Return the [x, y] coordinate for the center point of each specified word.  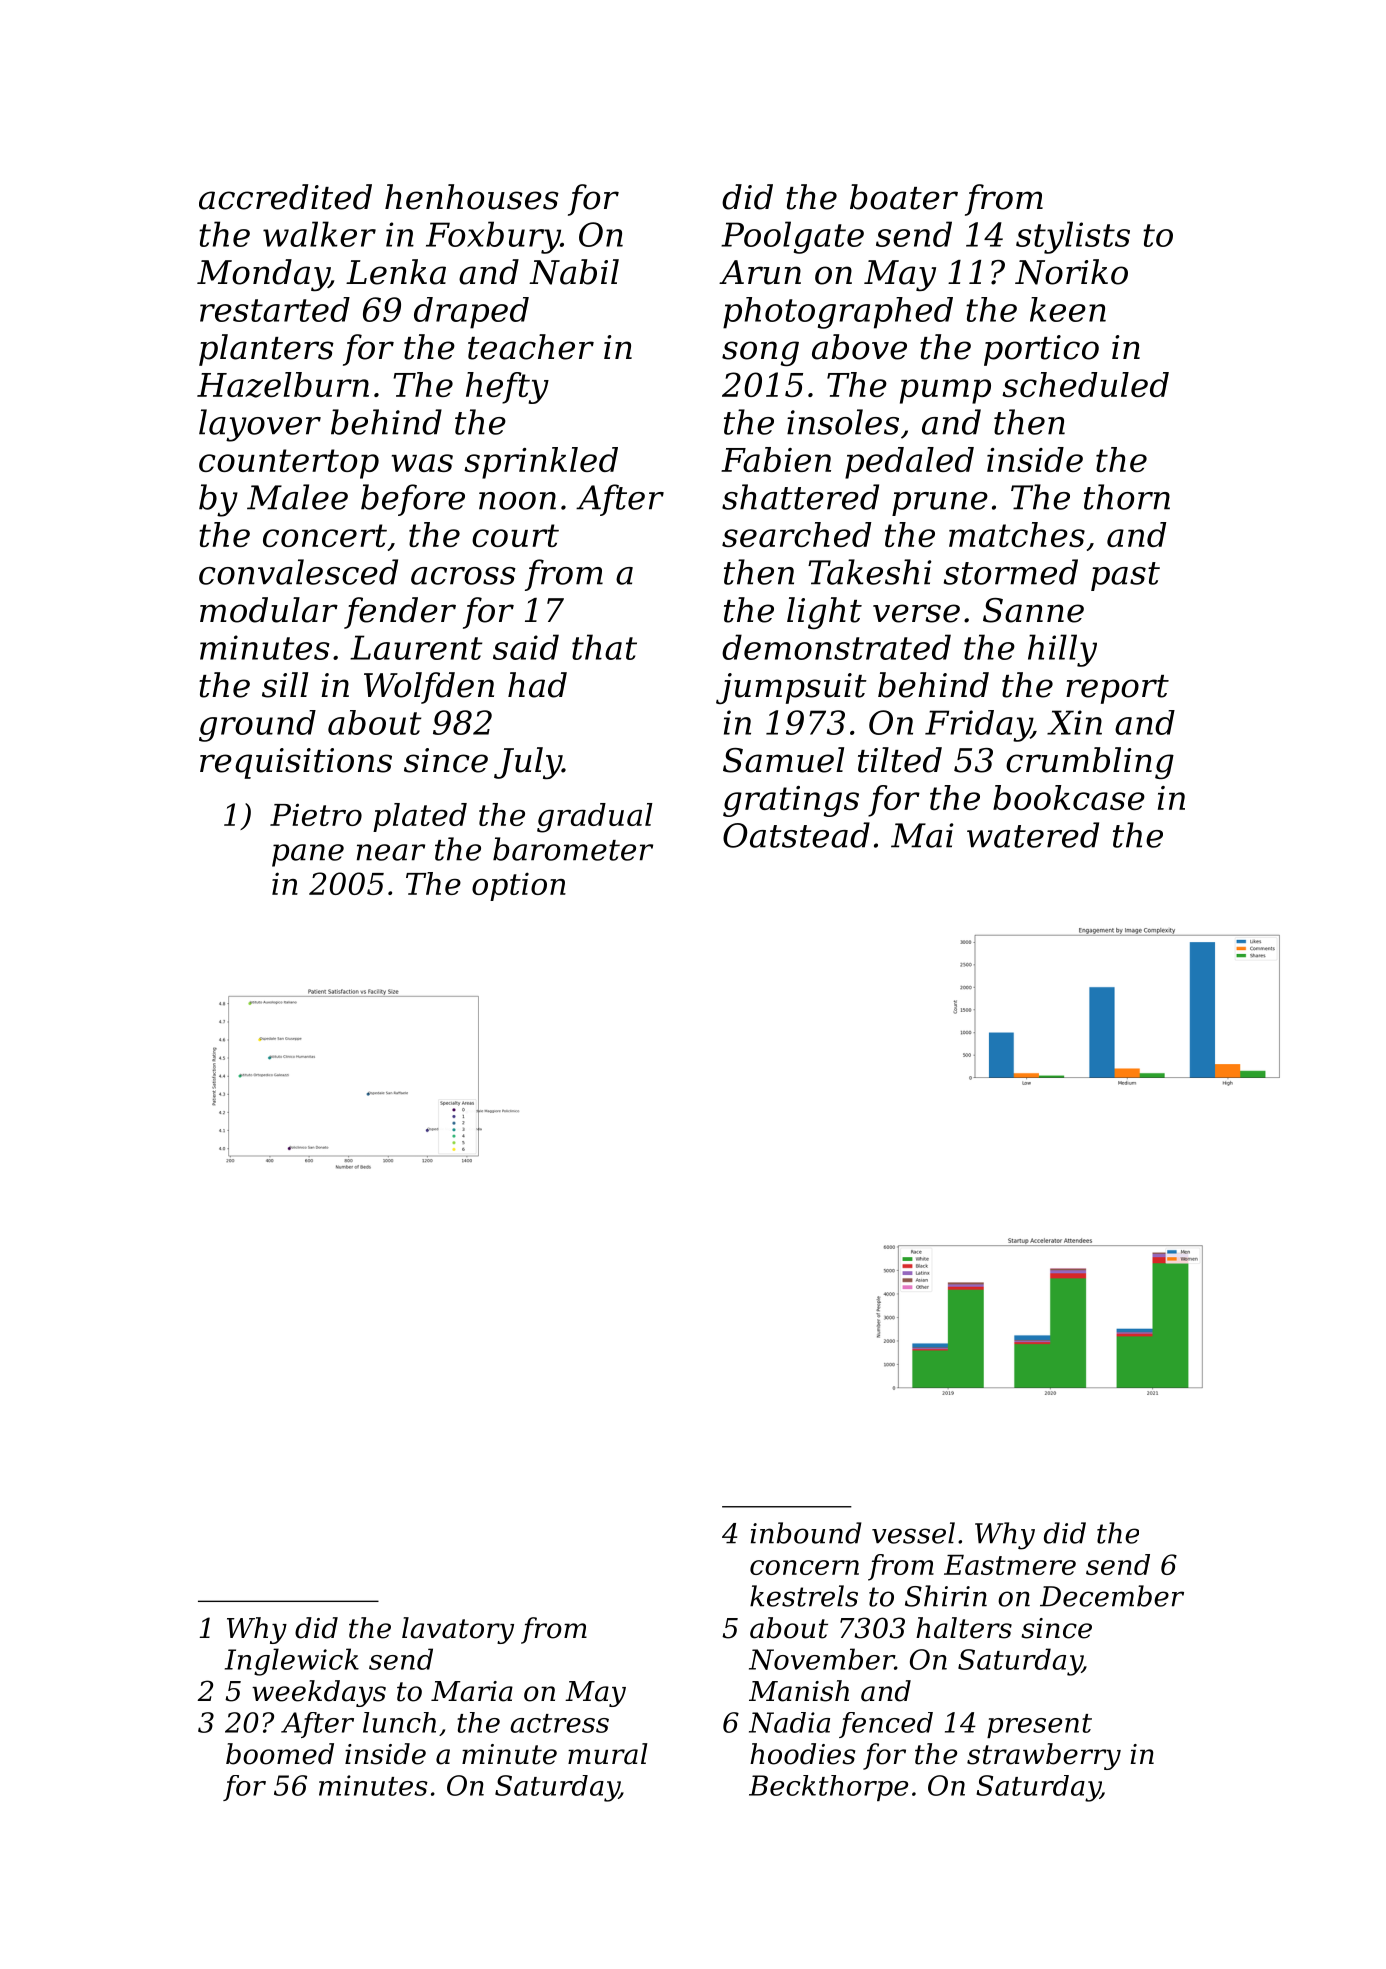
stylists [1073, 237]
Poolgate [792, 237]
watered [1033, 835]
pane [308, 855]
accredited [285, 197]
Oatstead [796, 835]
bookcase [1069, 797]
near [391, 852]
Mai [922, 835]
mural [608, 1754]
